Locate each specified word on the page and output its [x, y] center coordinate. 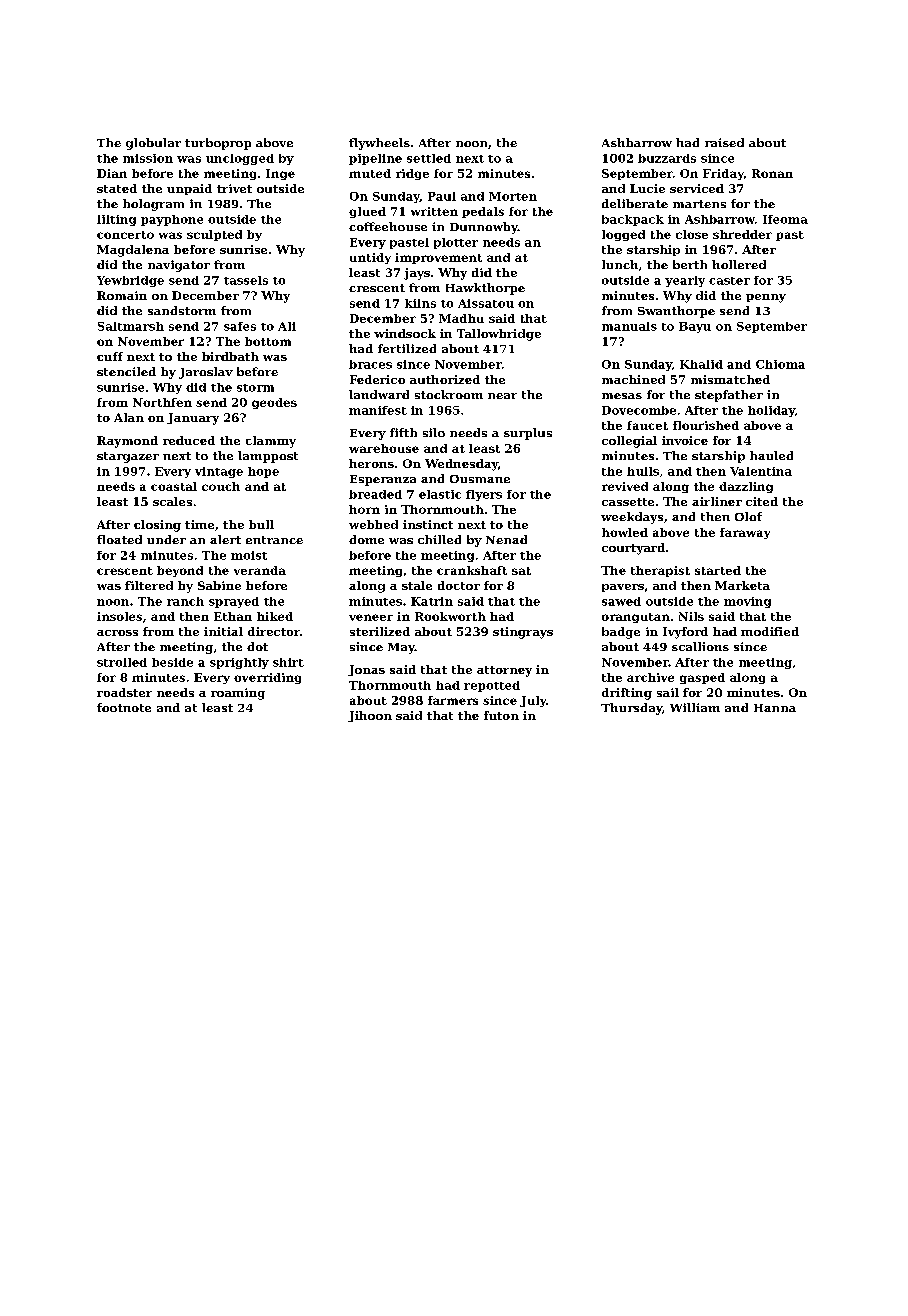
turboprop [218, 144]
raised [724, 142]
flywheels [379, 144]
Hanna [775, 708]
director [274, 631]
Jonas [366, 670]
